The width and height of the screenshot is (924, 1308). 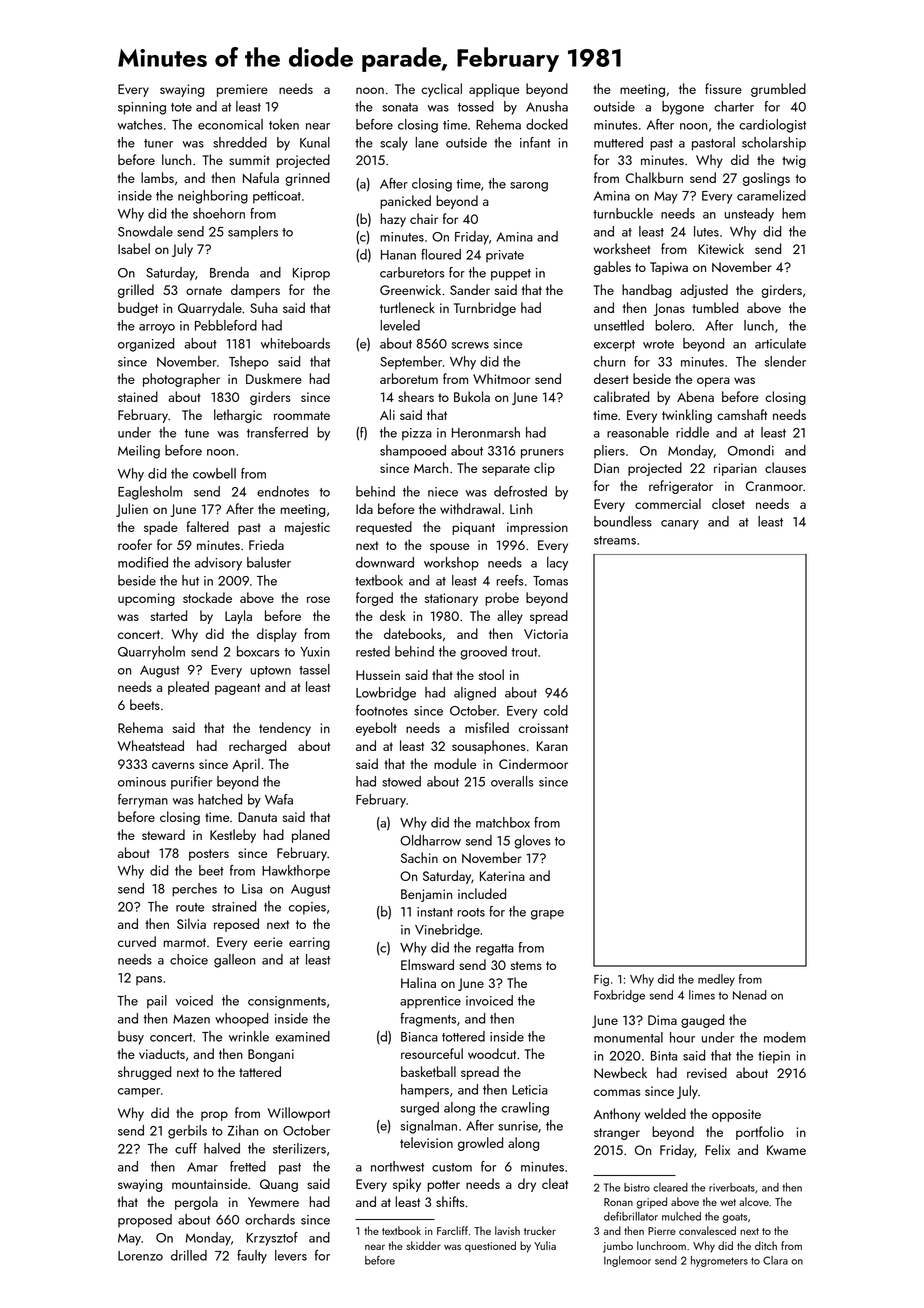 I want to click on sonata, so click(x=400, y=107).
